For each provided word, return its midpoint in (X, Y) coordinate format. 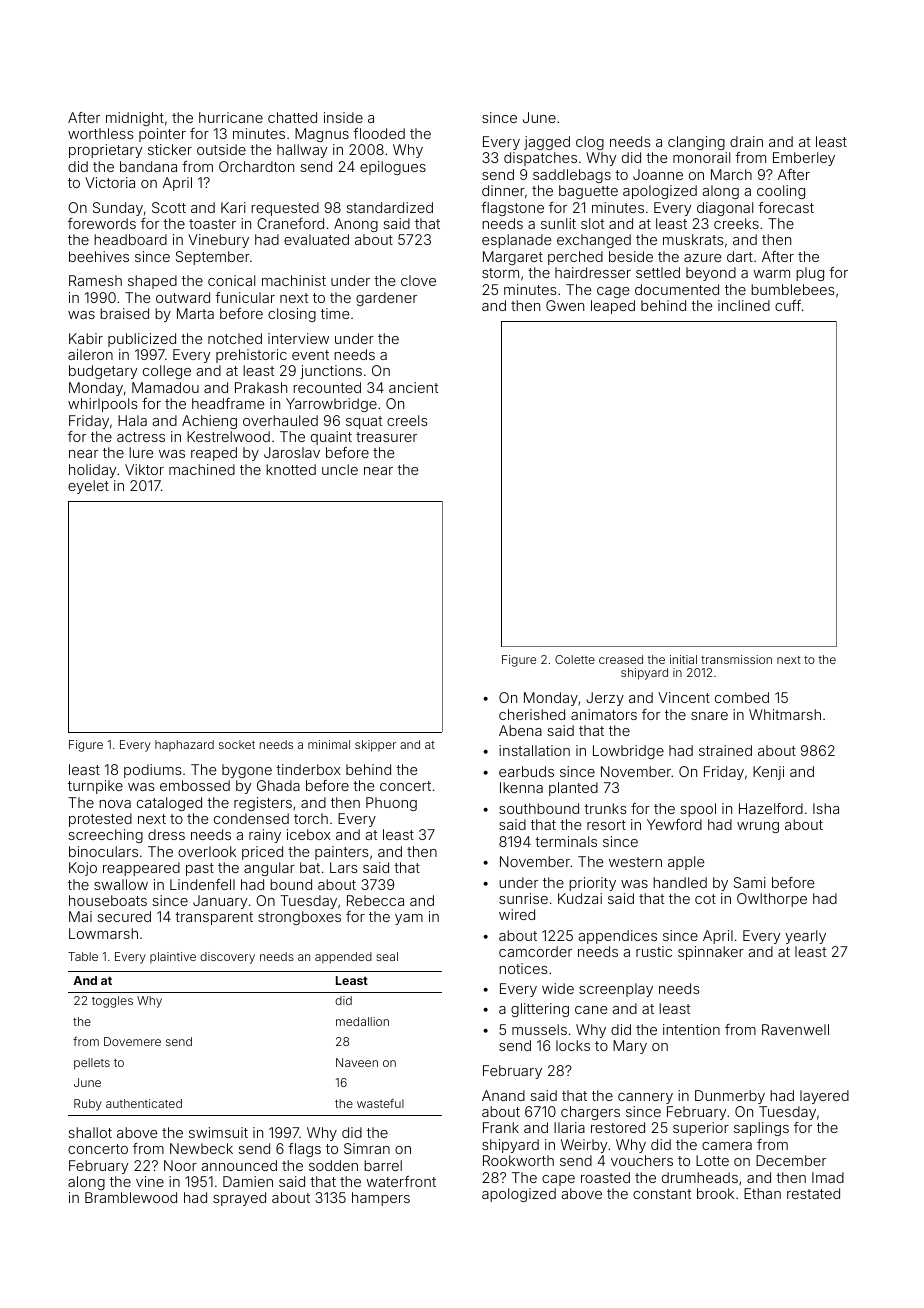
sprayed (239, 1199)
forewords (102, 223)
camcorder (535, 951)
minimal (329, 744)
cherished (532, 714)
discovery (227, 958)
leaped (613, 307)
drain (746, 141)
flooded (379, 133)
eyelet (88, 487)
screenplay (616, 990)
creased (621, 659)
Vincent (684, 697)
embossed (195, 785)
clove (418, 280)
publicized (142, 340)
